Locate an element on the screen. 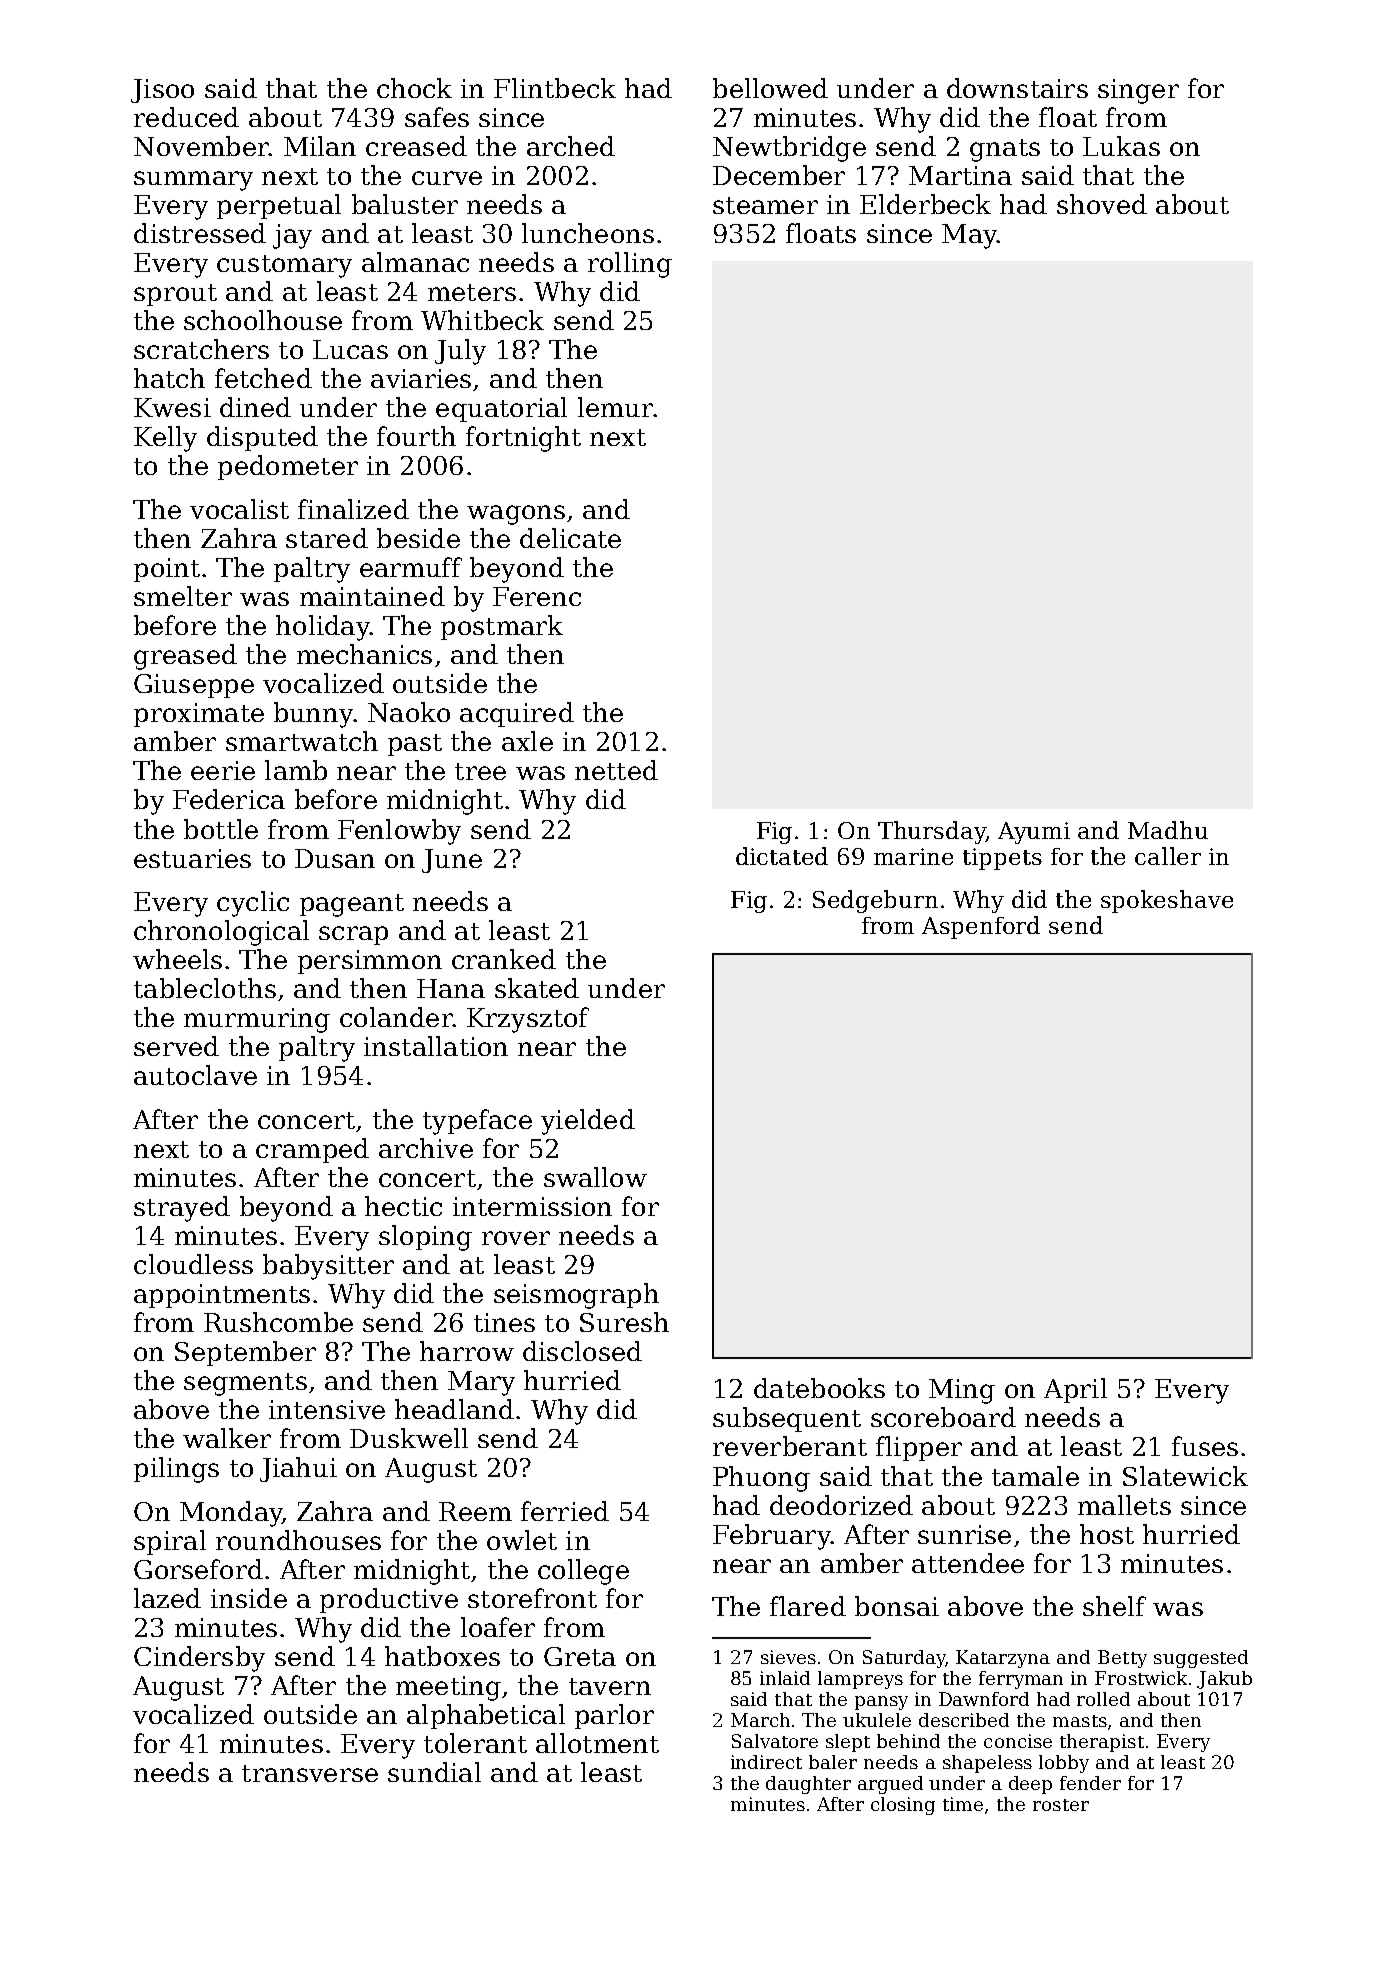 This screenshot has width=1386, height=1969. downstairs is located at coordinates (1017, 88).
